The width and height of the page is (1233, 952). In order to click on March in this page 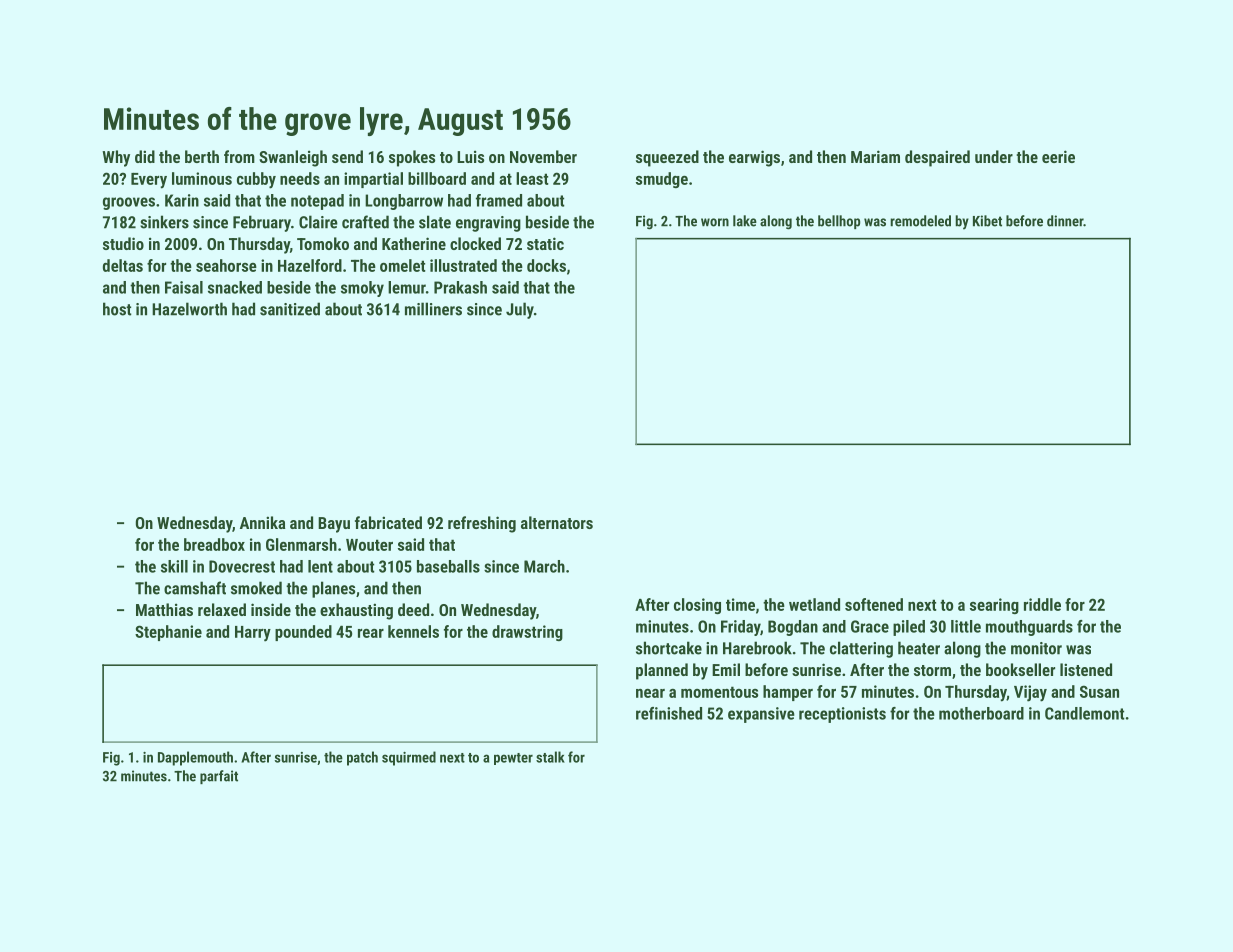, I will do `click(544, 566)`.
